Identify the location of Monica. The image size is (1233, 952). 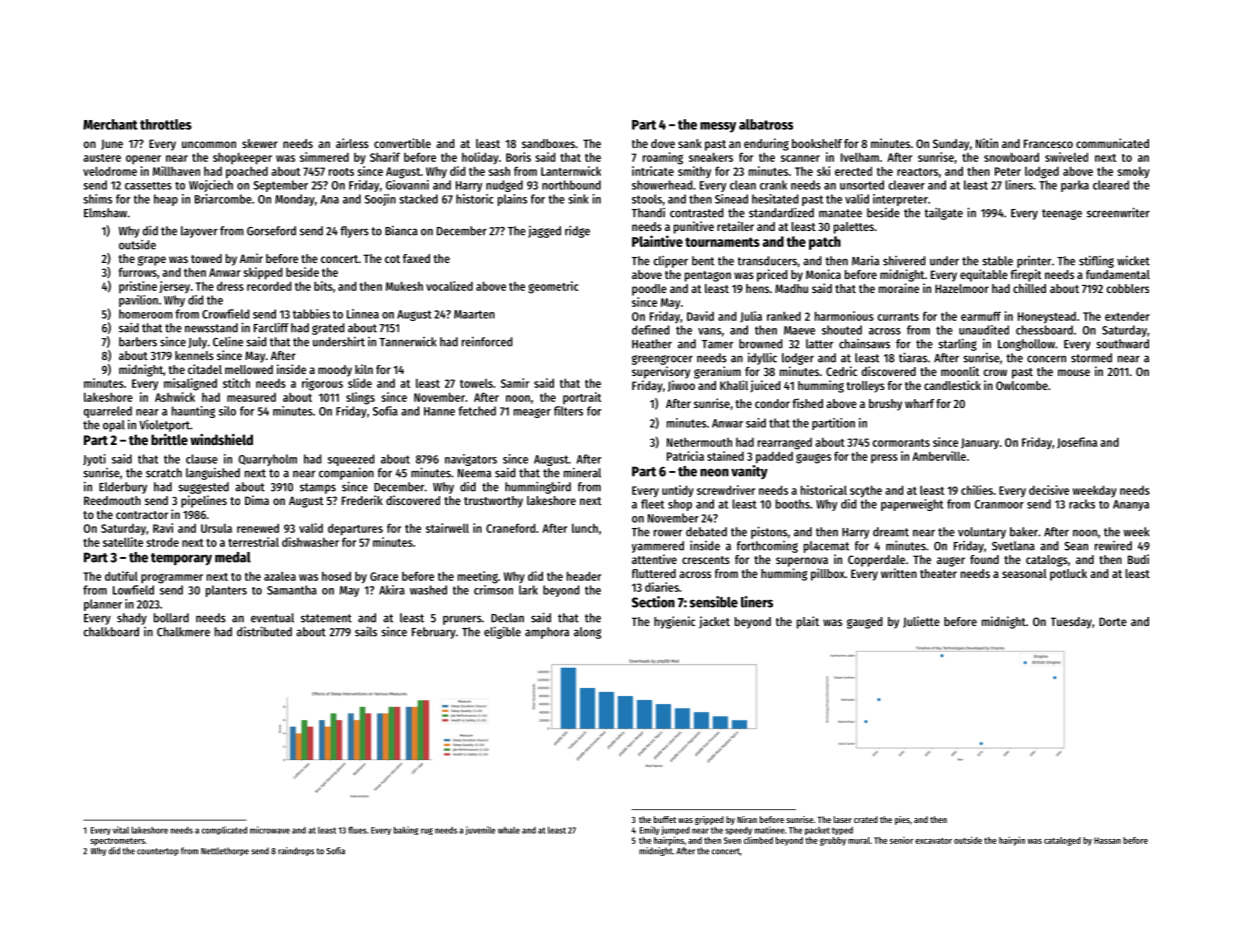
(823, 274).
